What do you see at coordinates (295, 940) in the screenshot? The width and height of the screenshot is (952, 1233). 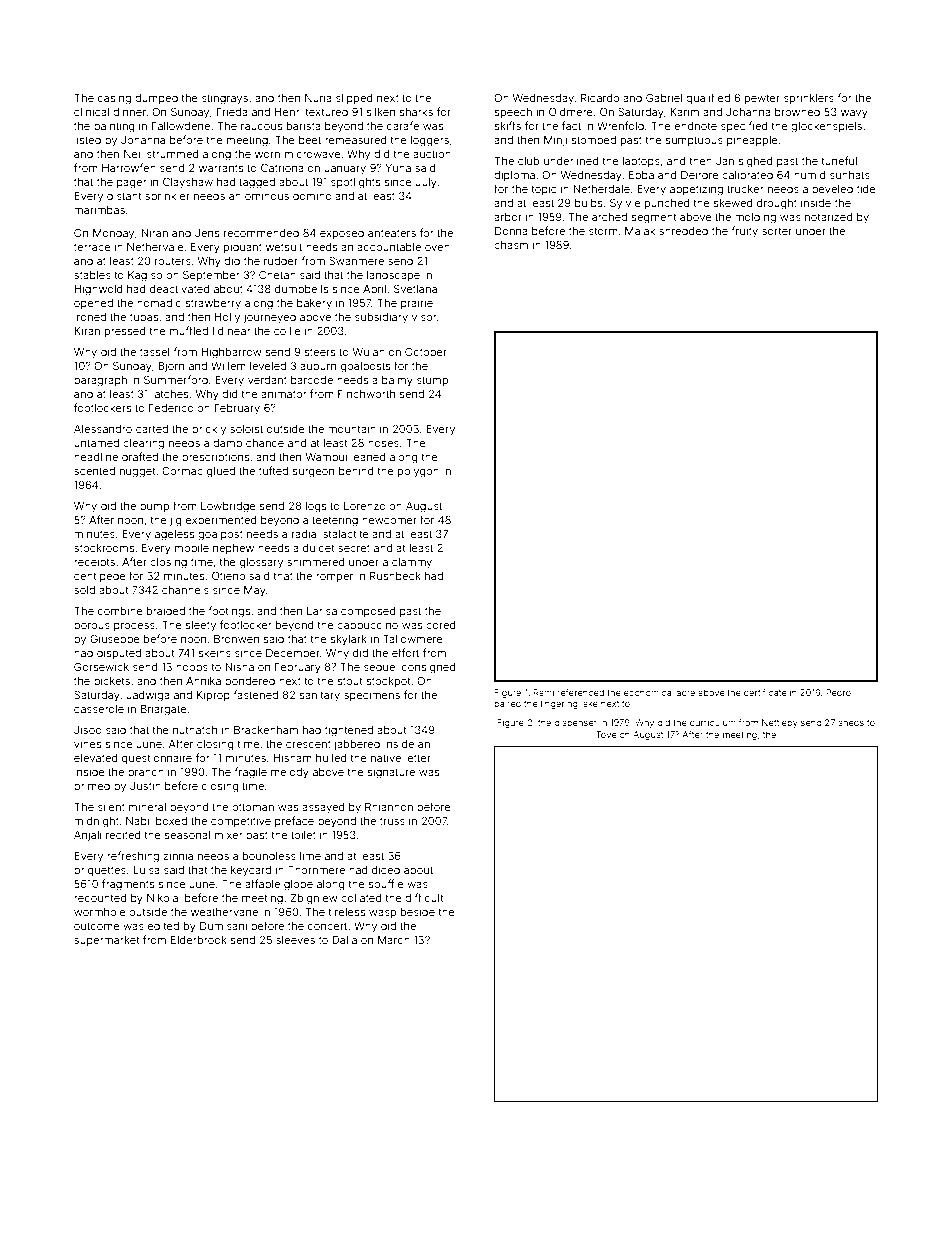 I see `sleeves` at bounding box center [295, 940].
